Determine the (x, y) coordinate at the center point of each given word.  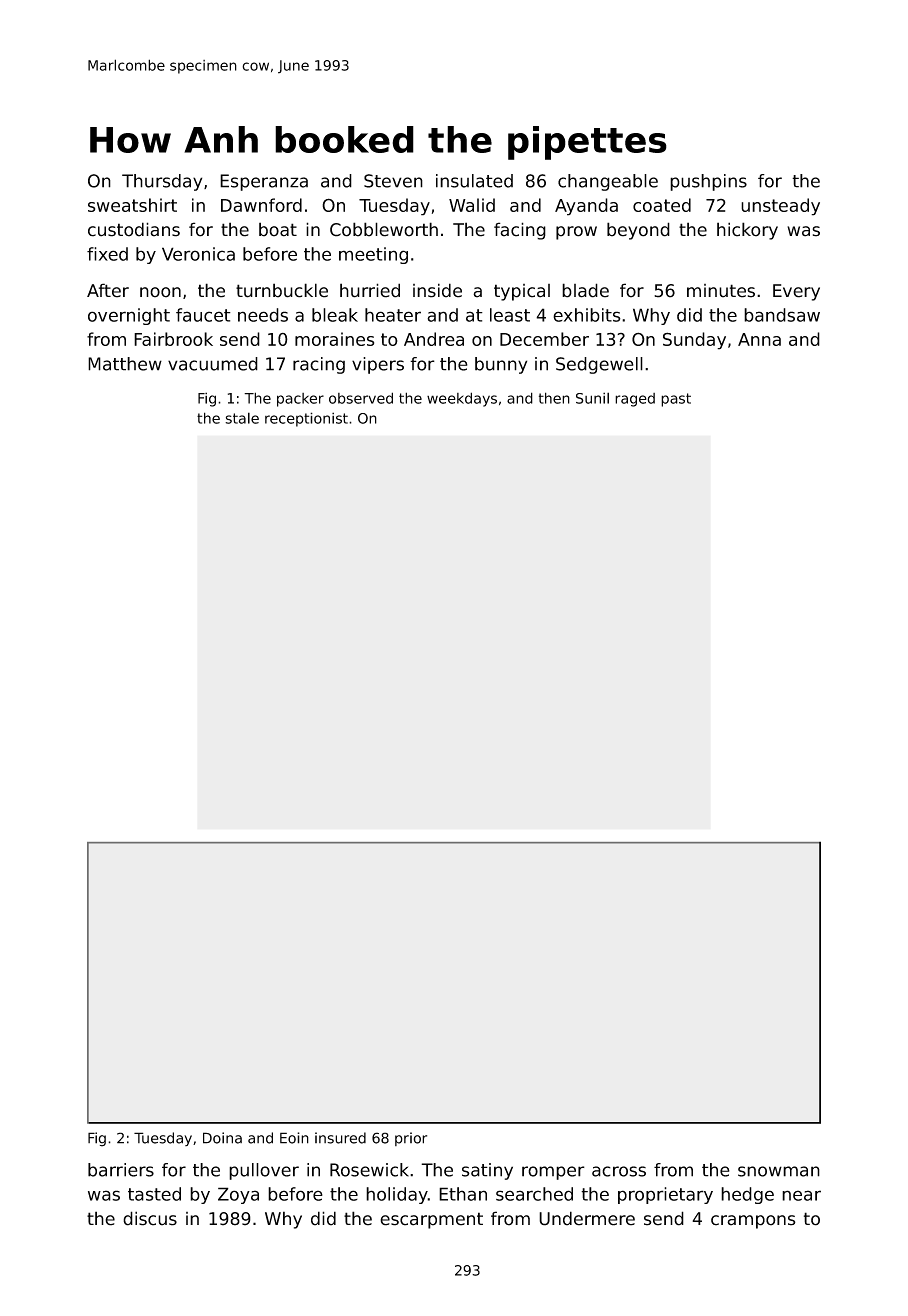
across (619, 1171)
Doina (222, 1138)
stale (242, 418)
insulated (474, 181)
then (554, 398)
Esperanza (264, 182)
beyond (638, 231)
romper (553, 1173)
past (676, 400)
